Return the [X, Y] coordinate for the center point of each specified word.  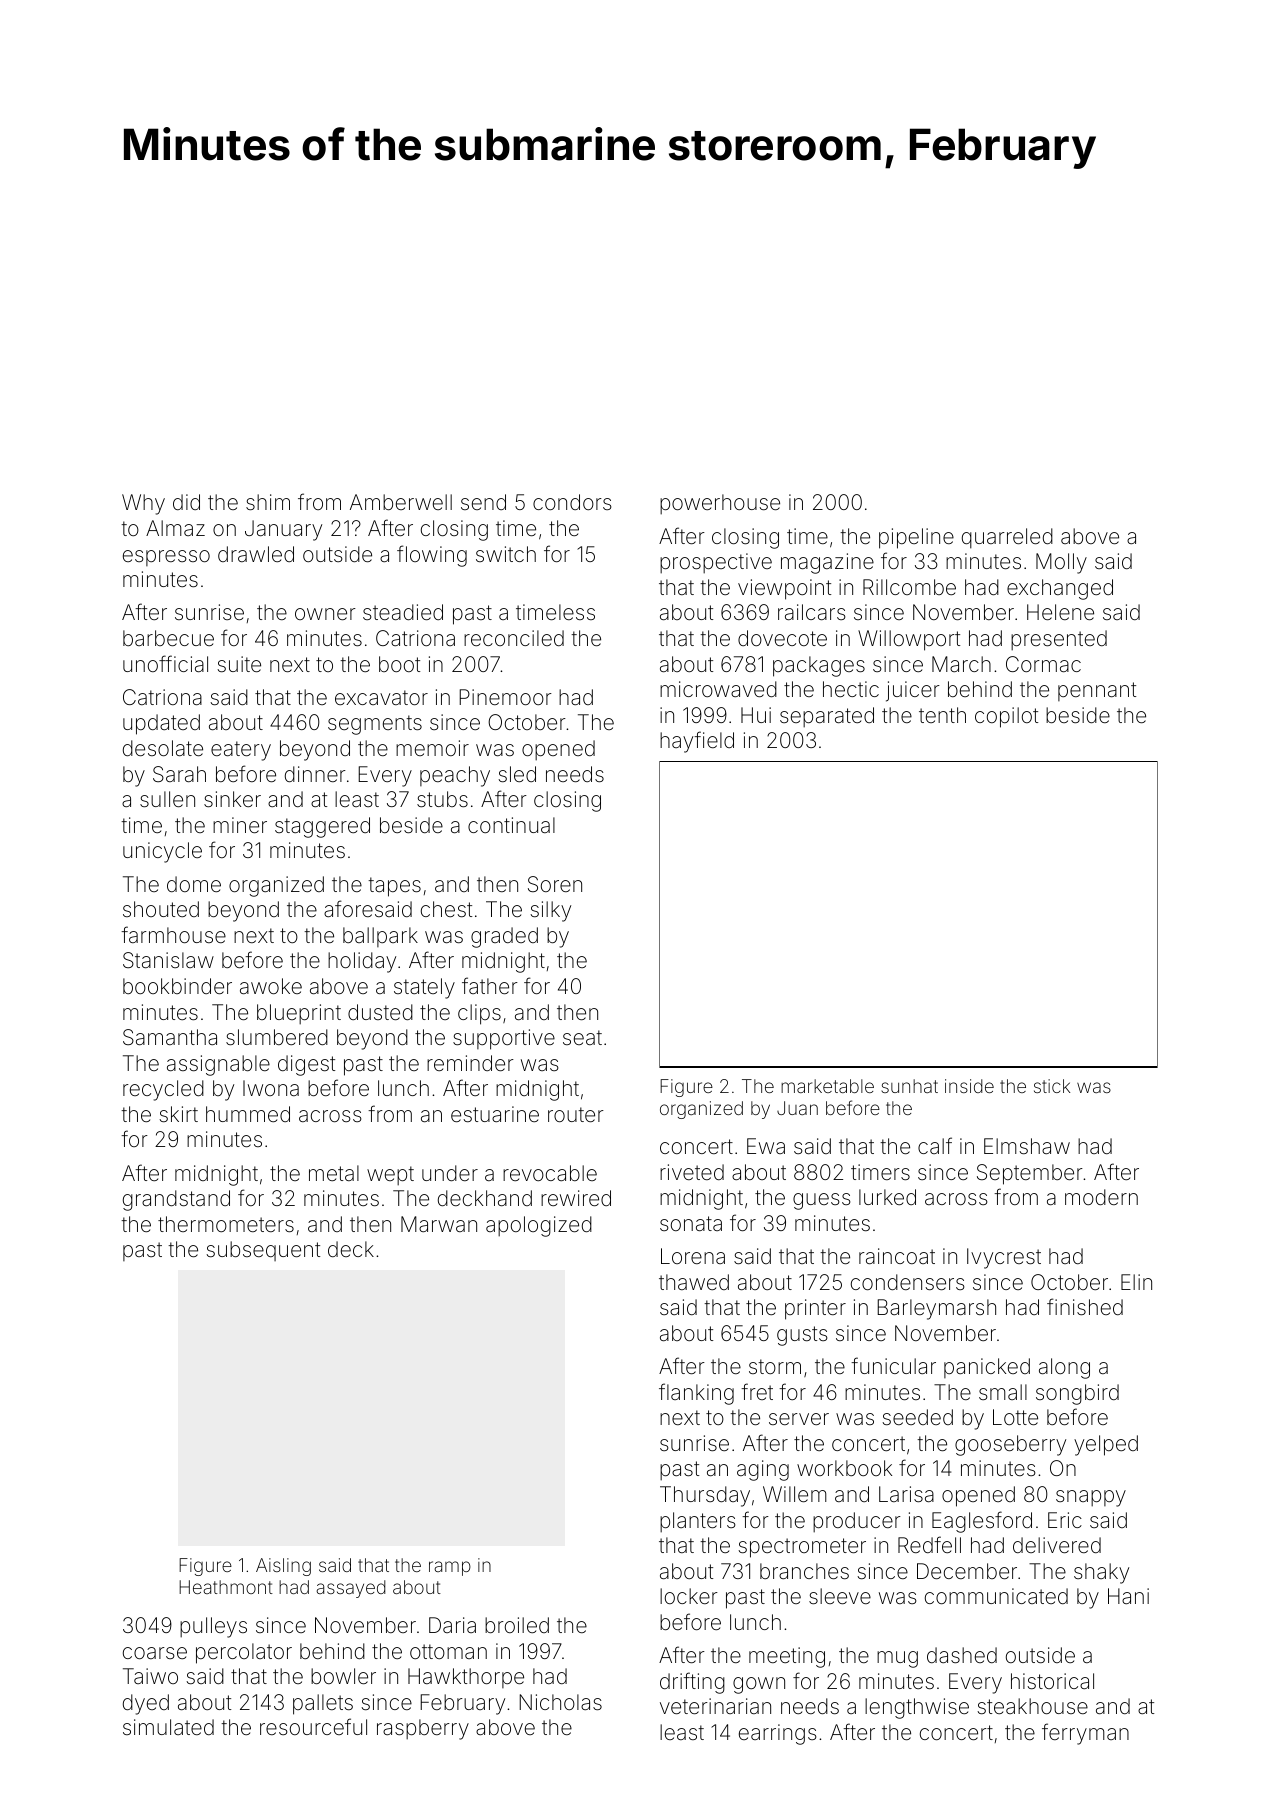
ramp [450, 1568]
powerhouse [720, 504]
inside [969, 1086]
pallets [323, 1704]
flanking [696, 1394]
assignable [218, 1065]
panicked [987, 1368]
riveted [692, 1172]
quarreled [1007, 538]
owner [325, 614]
